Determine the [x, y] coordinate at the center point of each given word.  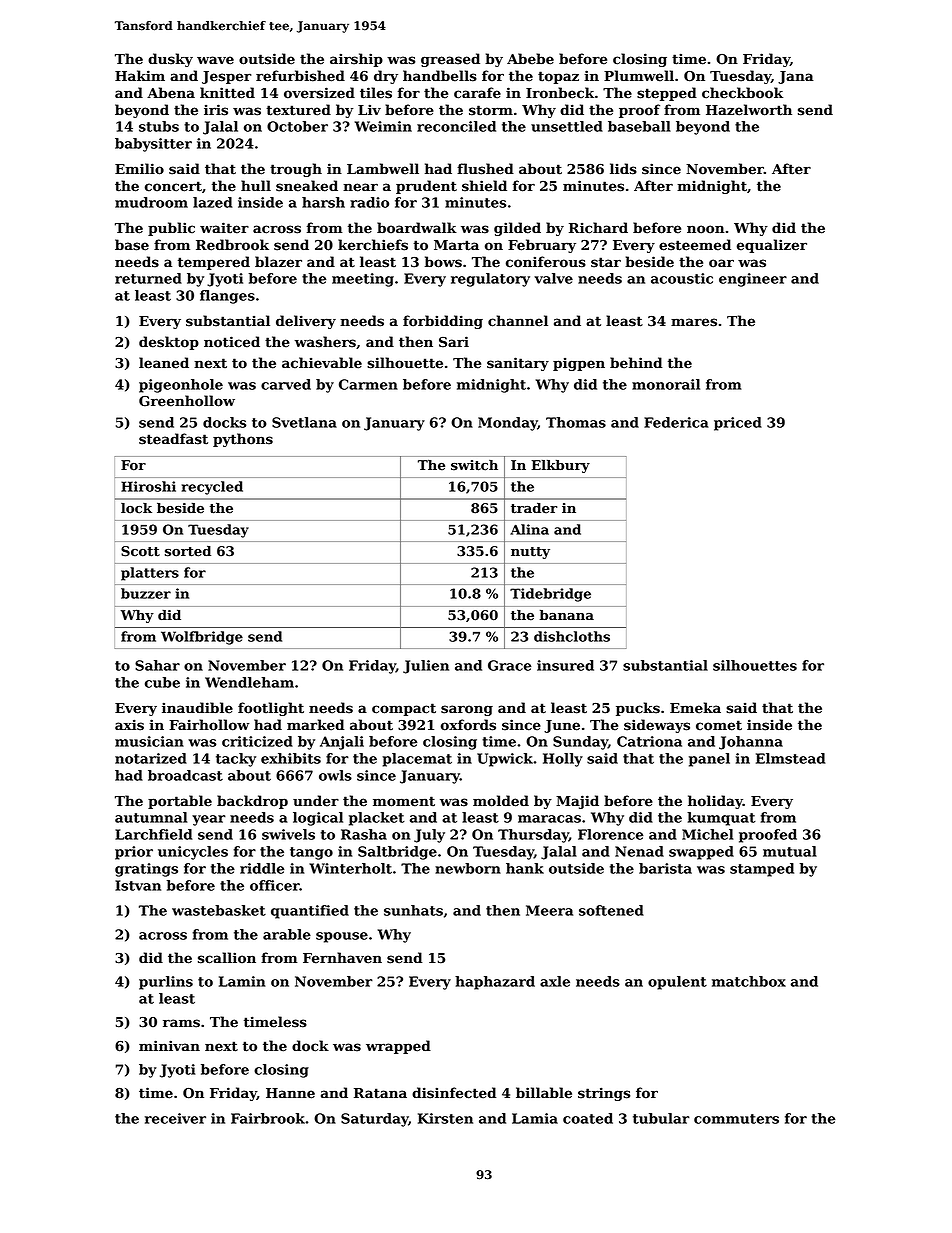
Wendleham [249, 682]
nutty [530, 553]
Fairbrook [268, 1118]
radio [369, 202]
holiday [715, 802]
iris [216, 110]
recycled [212, 488]
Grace [509, 665]
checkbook [742, 93]
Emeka [695, 708]
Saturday [374, 1120]
